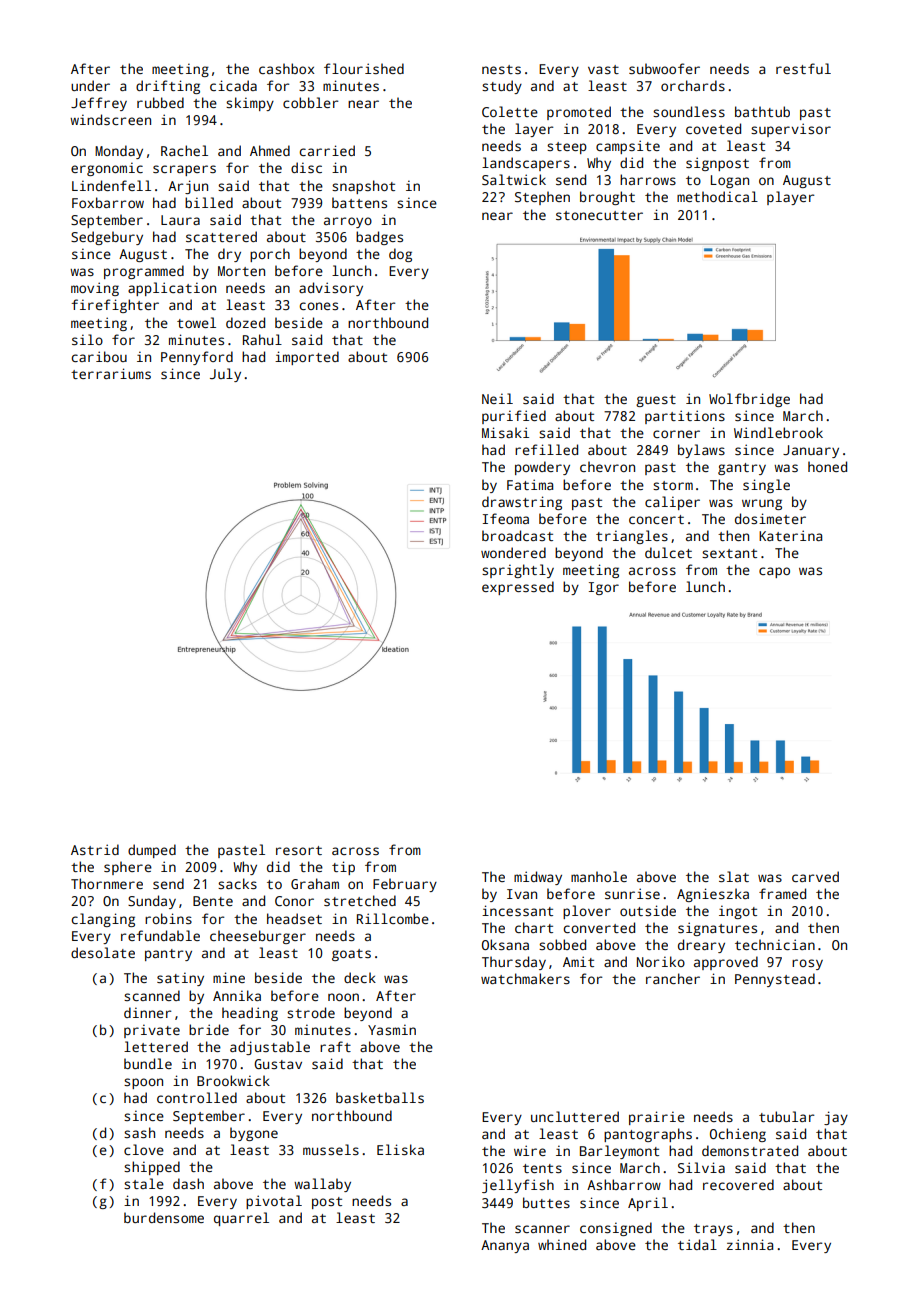 Image resolution: width=924 pixels, height=1308 pixels. What do you see at coordinates (510, 111) in the image?
I see `Colette` at bounding box center [510, 111].
